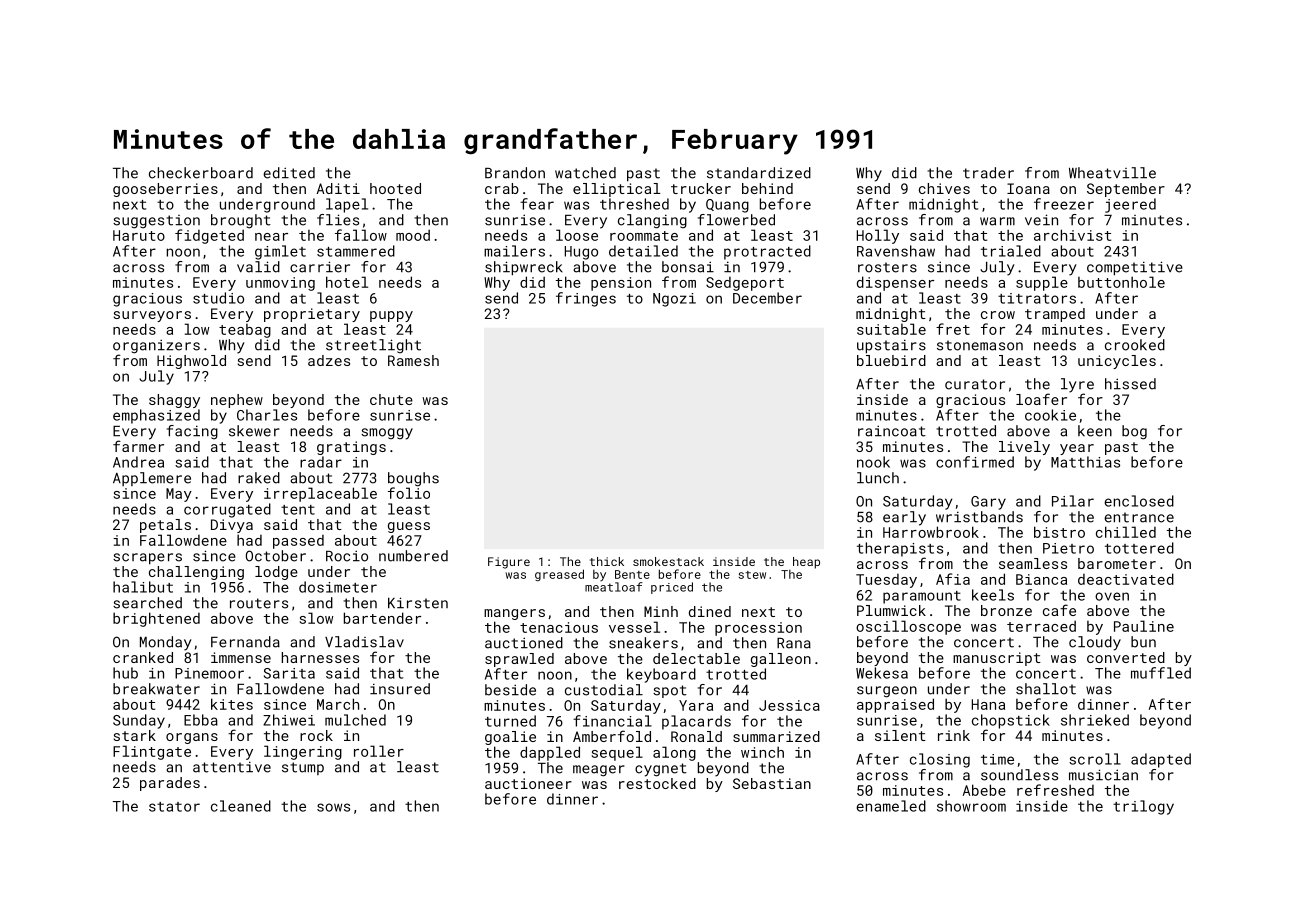 The image size is (1308, 924). I want to click on sows, so click(333, 807).
